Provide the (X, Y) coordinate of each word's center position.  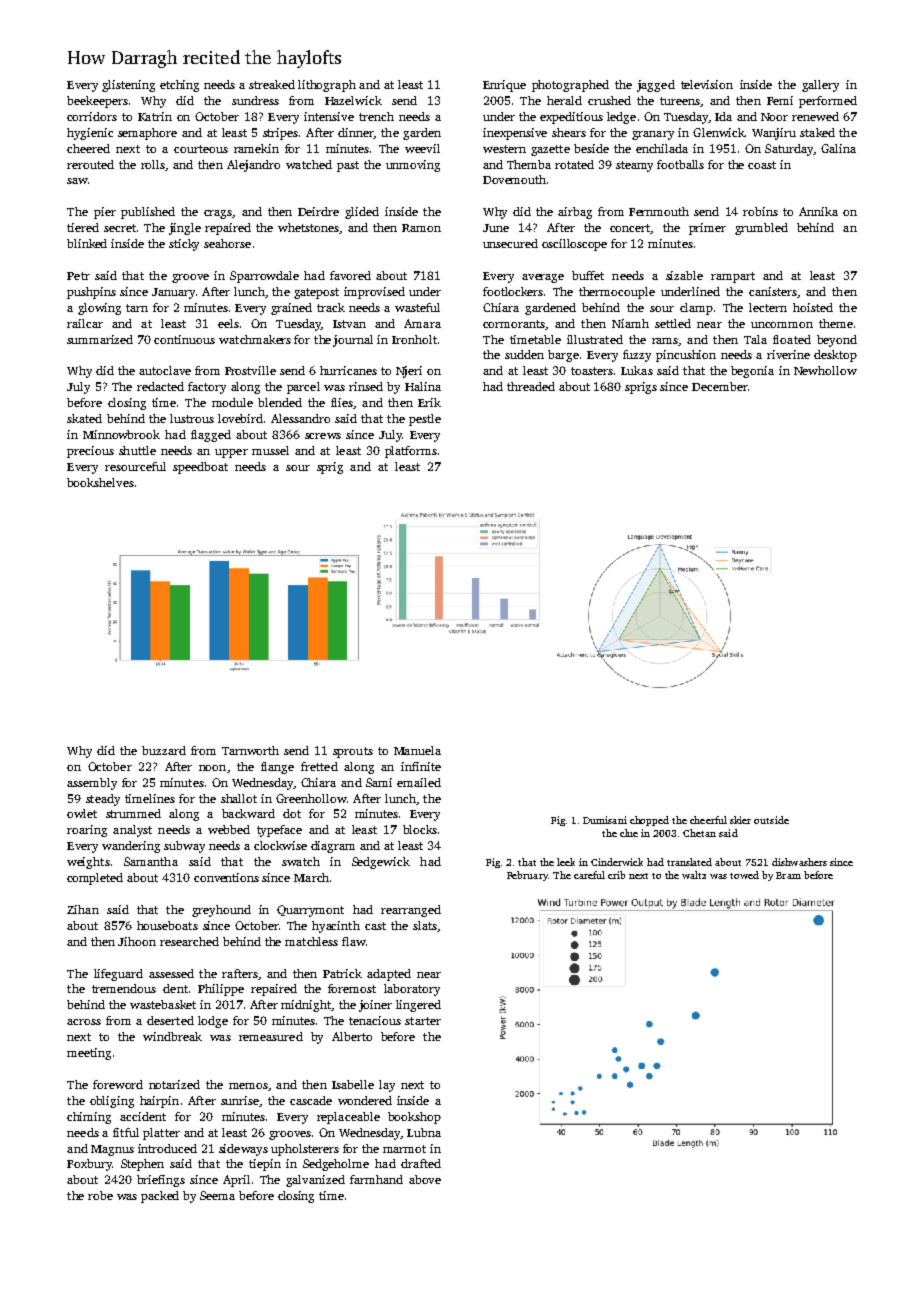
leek (566, 862)
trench (376, 116)
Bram (788, 875)
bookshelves (100, 482)
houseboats (167, 925)
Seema (217, 1195)
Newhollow (825, 370)
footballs (680, 164)
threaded (531, 386)
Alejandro (253, 166)
